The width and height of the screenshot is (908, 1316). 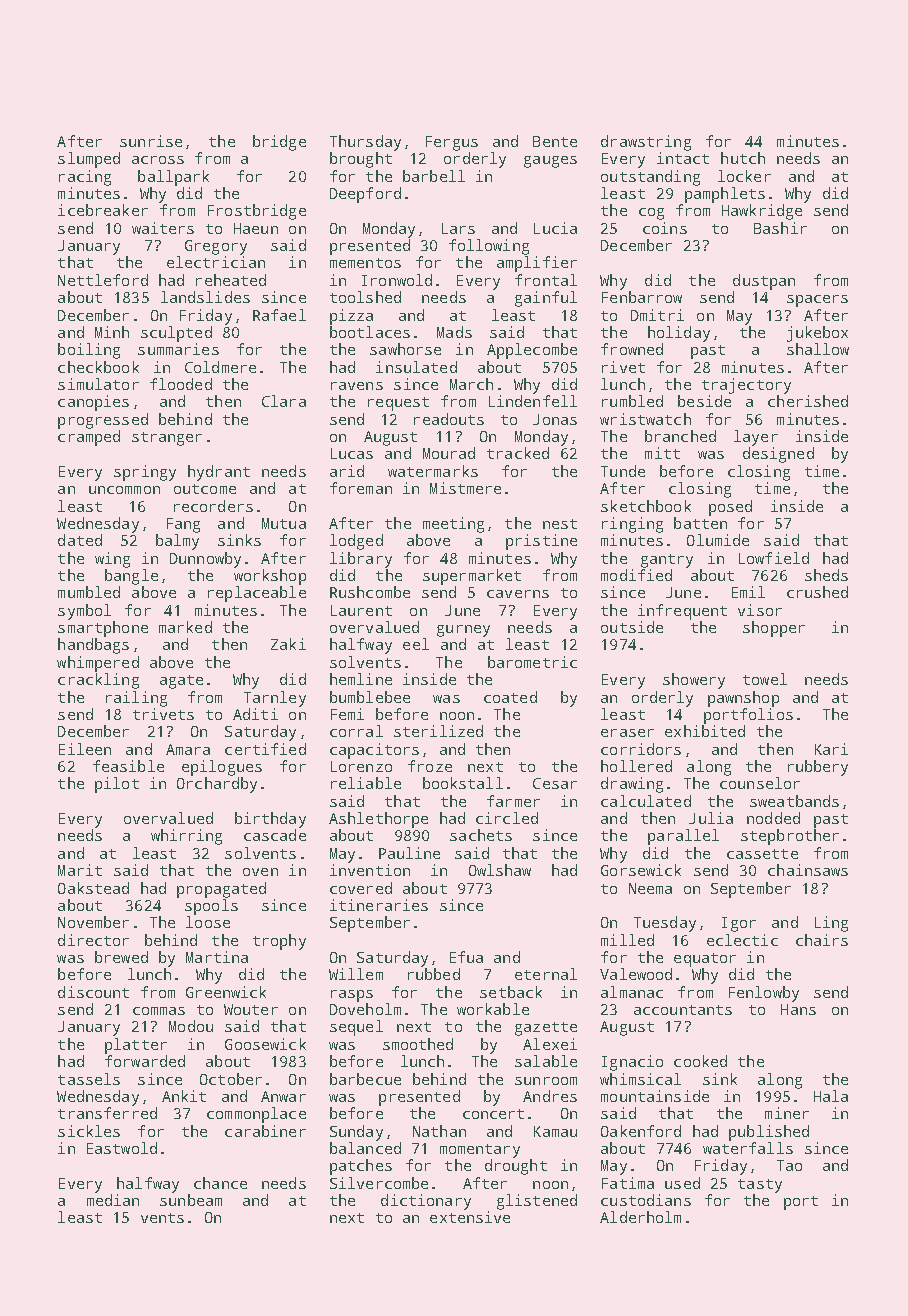 I want to click on Laurent, so click(x=361, y=610).
